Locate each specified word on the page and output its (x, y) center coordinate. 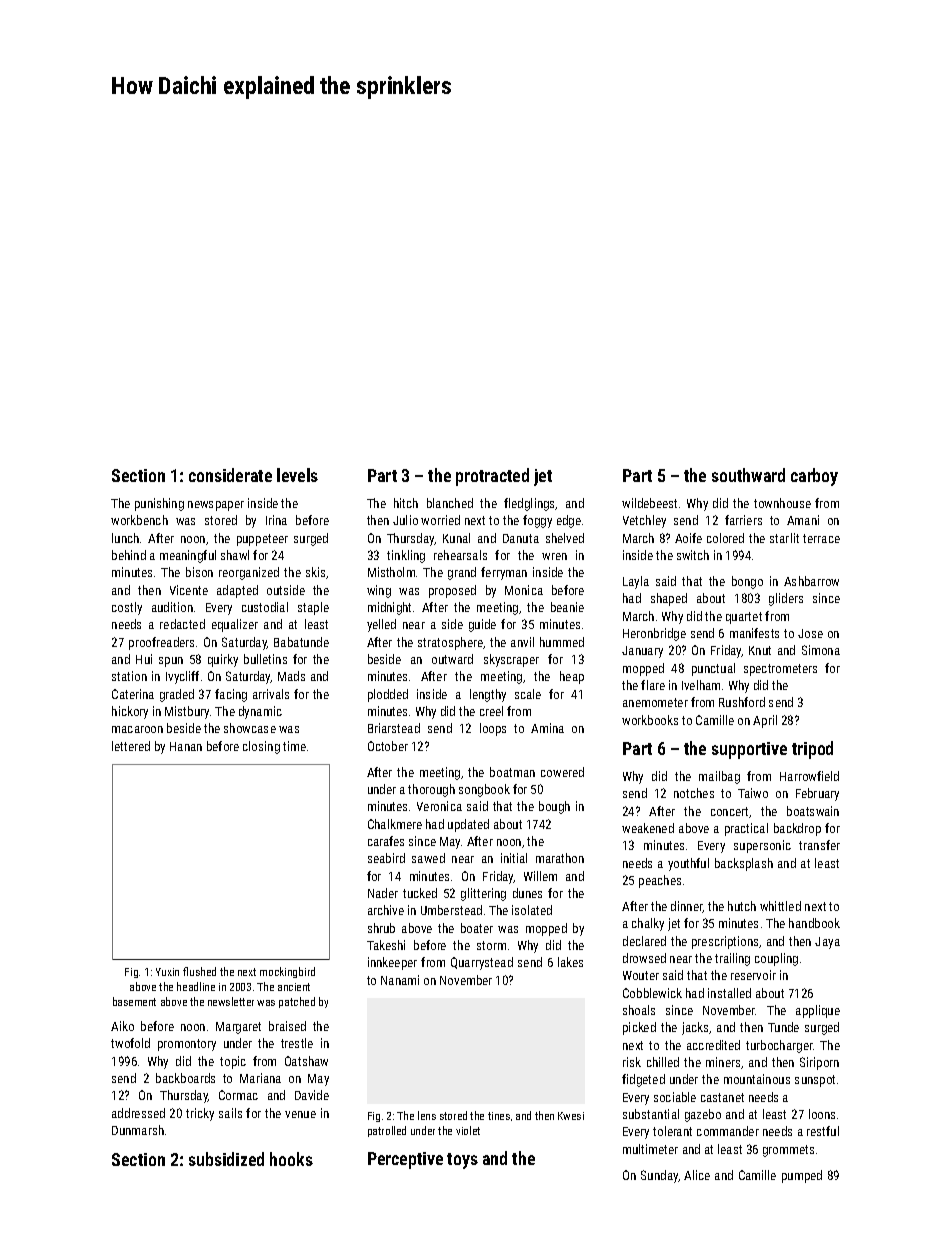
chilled (663, 1062)
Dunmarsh (138, 1130)
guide (482, 625)
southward (748, 475)
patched (297, 1002)
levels (297, 475)
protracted (492, 477)
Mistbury (187, 712)
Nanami (400, 980)
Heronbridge (654, 634)
